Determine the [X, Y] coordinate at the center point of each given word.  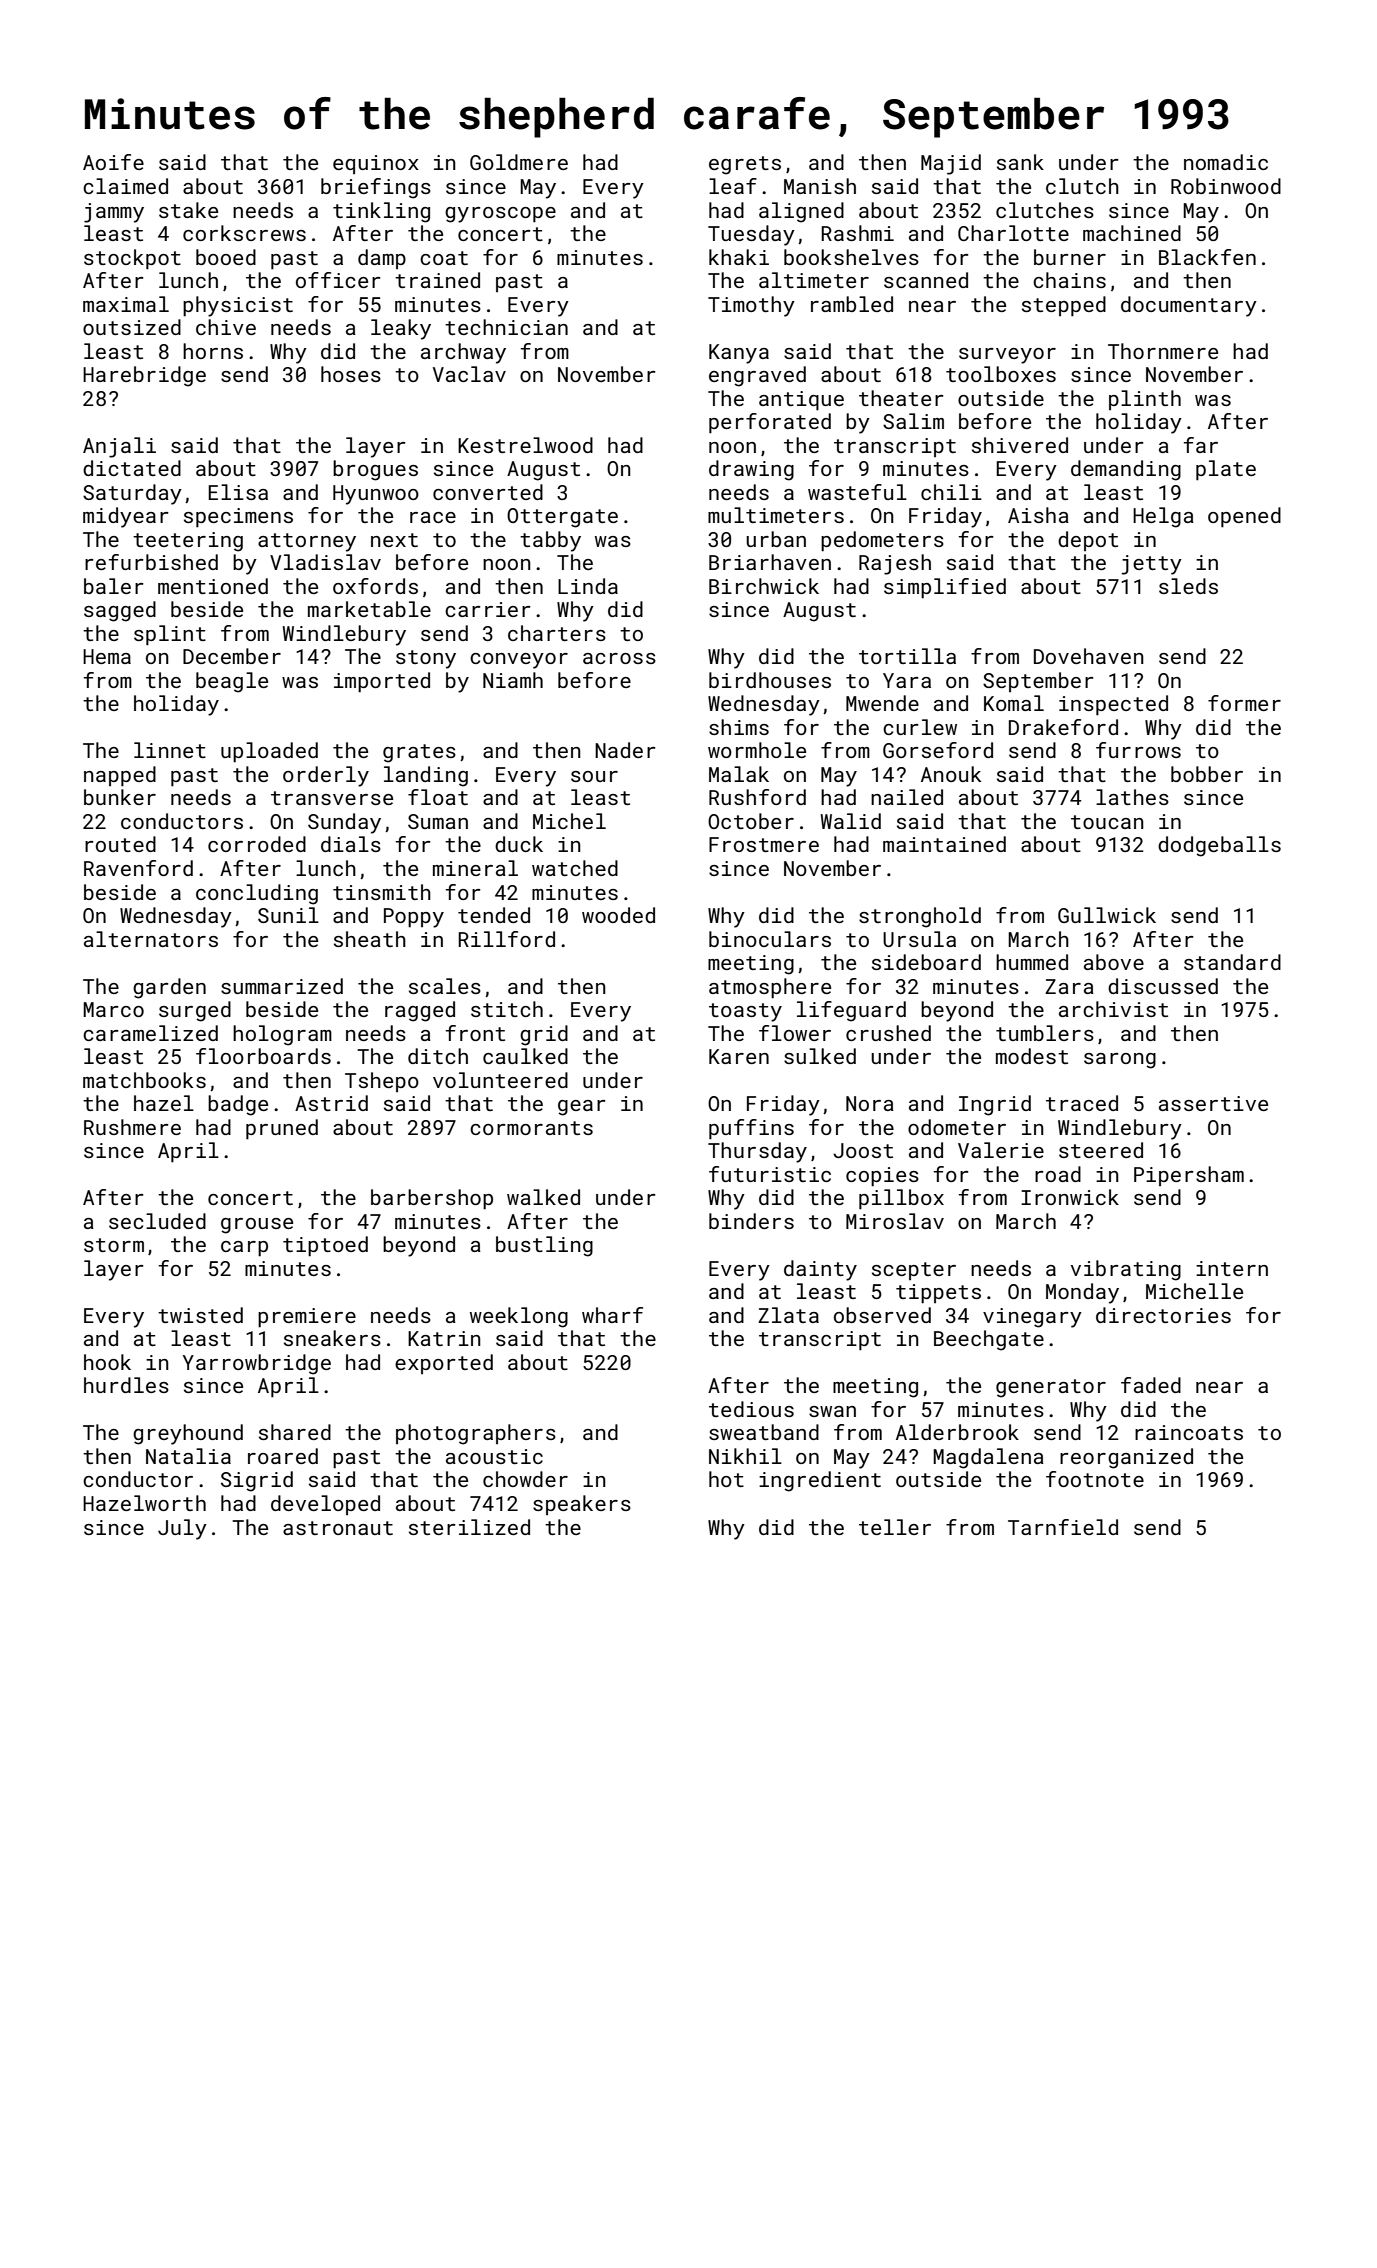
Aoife [113, 162]
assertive [1213, 1103]
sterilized [469, 1527]
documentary [1189, 306]
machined [1132, 233]
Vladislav [325, 562]
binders [751, 1221]
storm [114, 1245]
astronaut [338, 1528]
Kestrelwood [525, 445]
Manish [820, 186]
